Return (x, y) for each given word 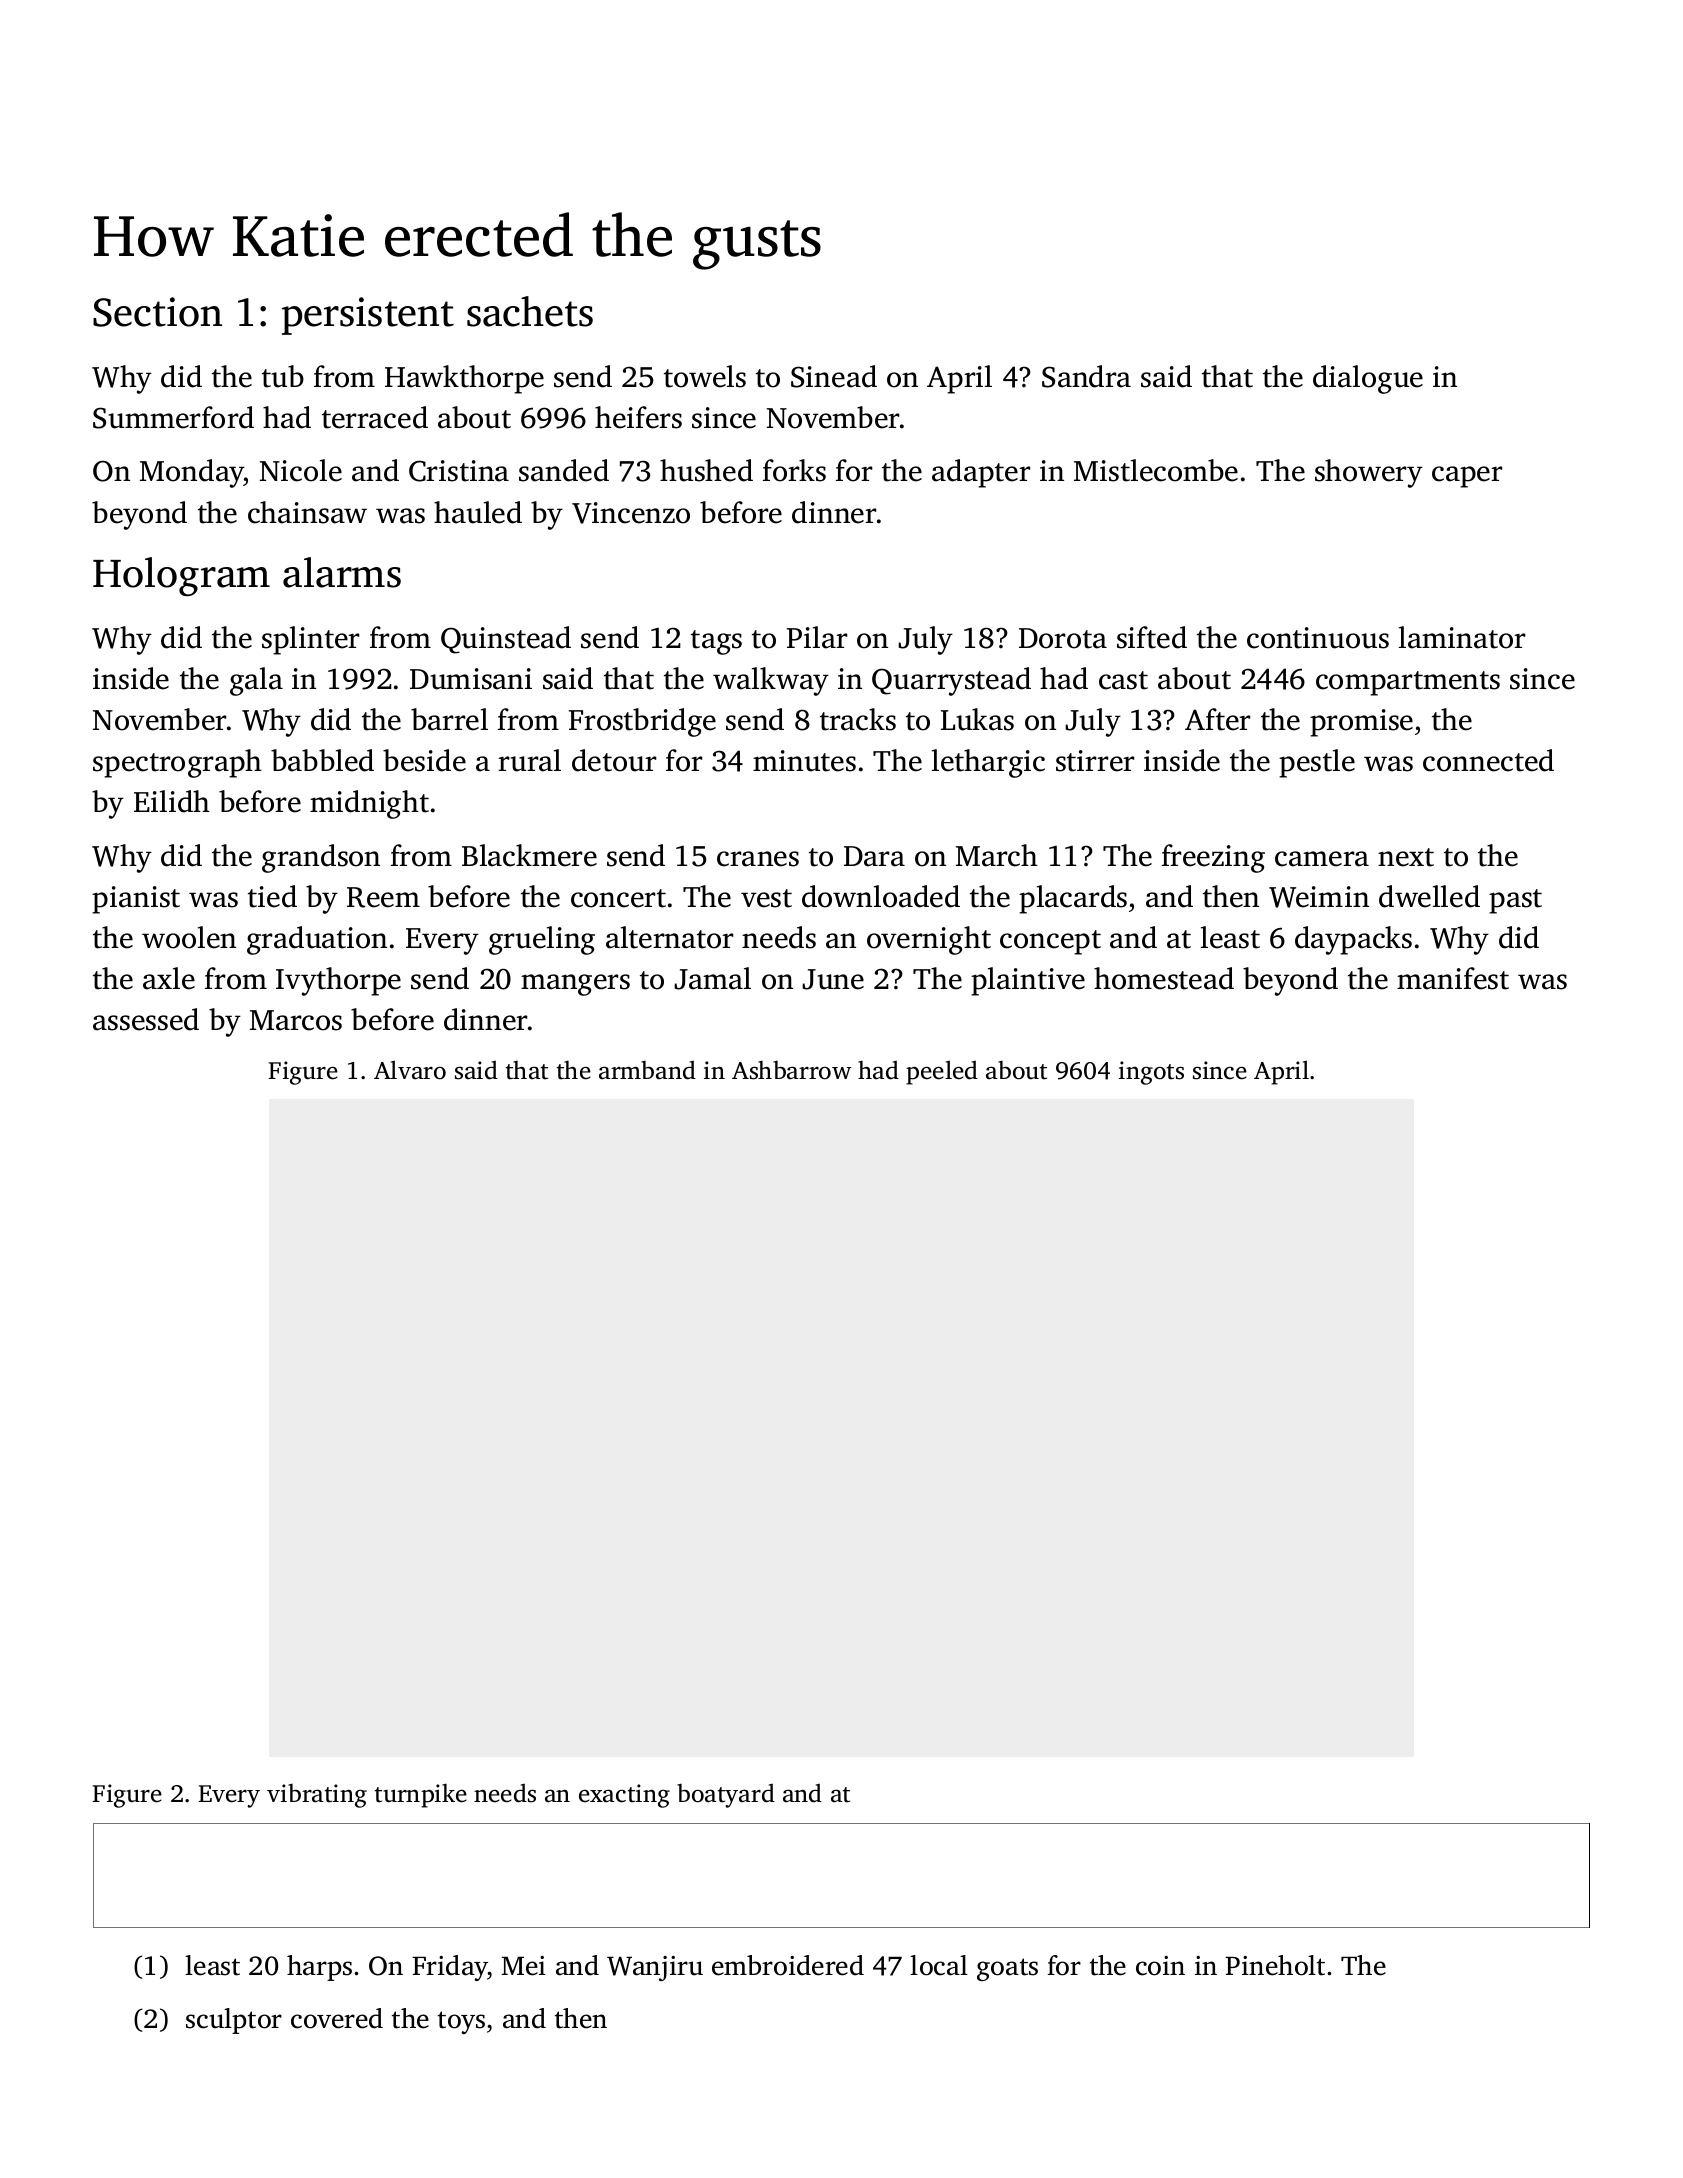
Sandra (1086, 376)
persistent (368, 316)
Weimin (1319, 897)
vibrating (317, 1795)
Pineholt (1275, 1965)
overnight (929, 940)
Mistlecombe (1156, 470)
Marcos (296, 1020)
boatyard (726, 1795)
